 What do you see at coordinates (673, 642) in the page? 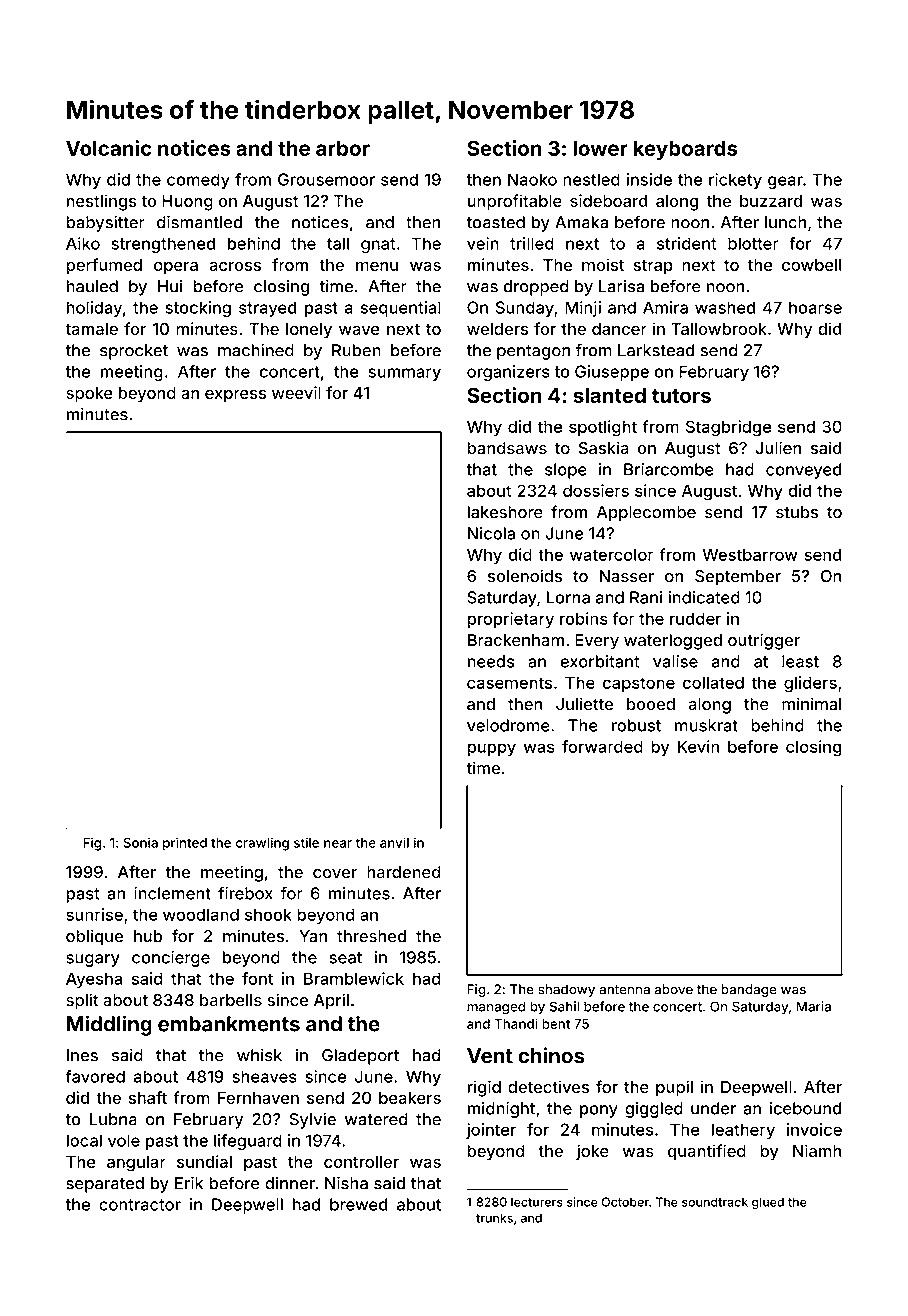
I see `waterlogged` at bounding box center [673, 642].
